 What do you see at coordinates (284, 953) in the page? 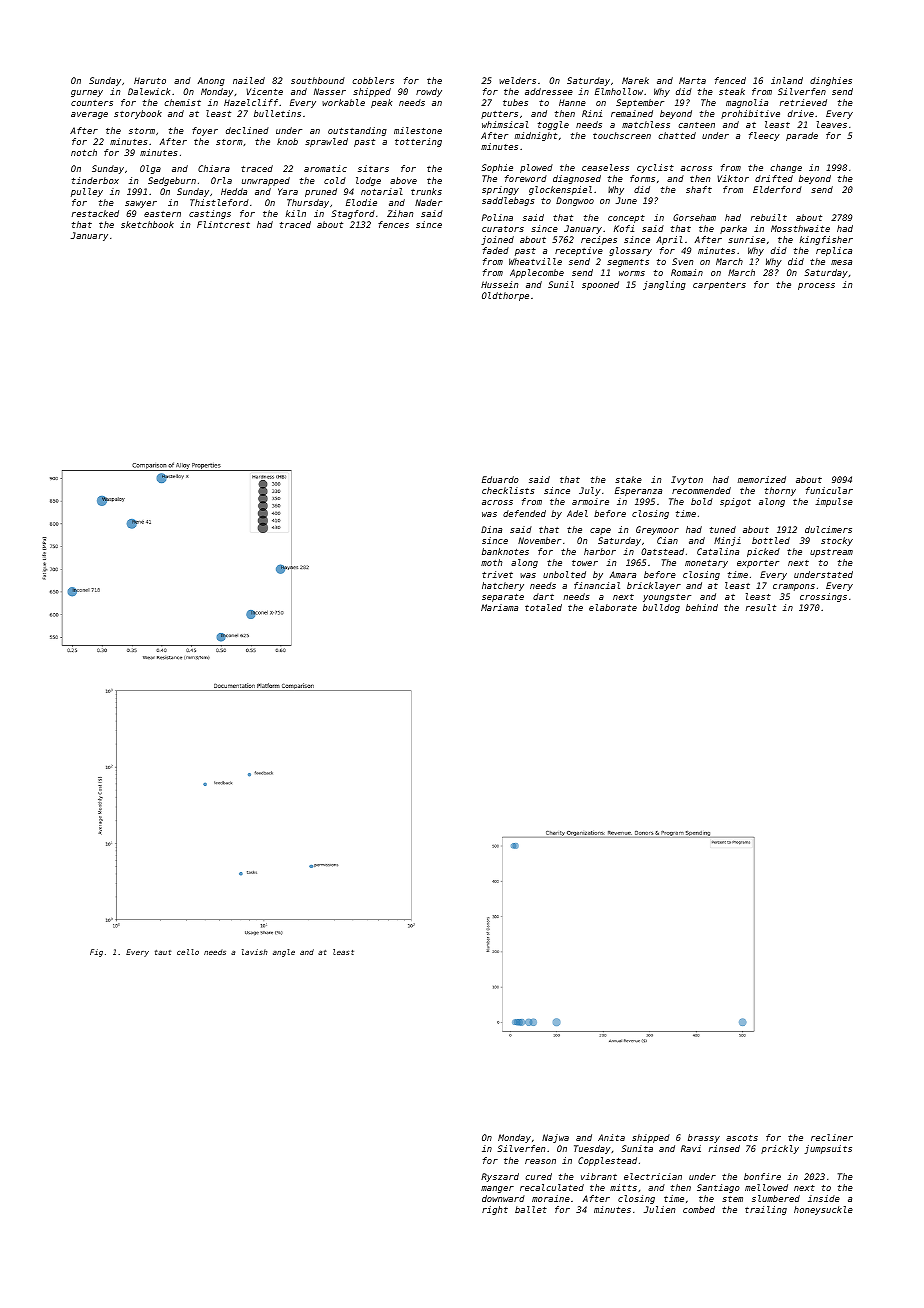
I see `angle` at bounding box center [284, 953].
